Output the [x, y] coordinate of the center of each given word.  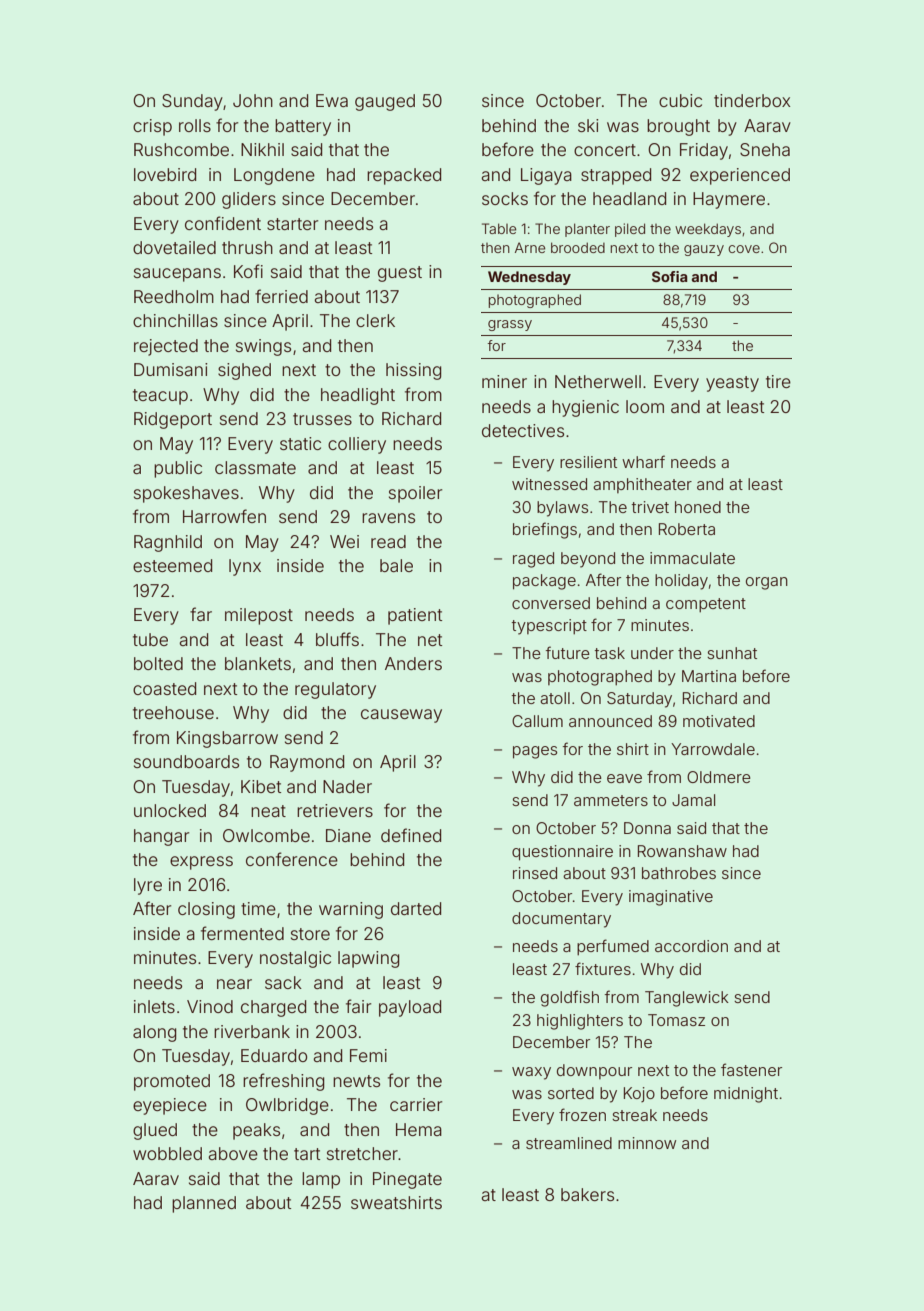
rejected [166, 347]
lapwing [368, 959]
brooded [578, 247]
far [201, 614]
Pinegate [407, 1180]
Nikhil [262, 149]
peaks [256, 1131]
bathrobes [679, 873]
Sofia [670, 276]
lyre [148, 886]
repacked [404, 176]
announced [610, 721]
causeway [401, 716]
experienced [740, 176]
